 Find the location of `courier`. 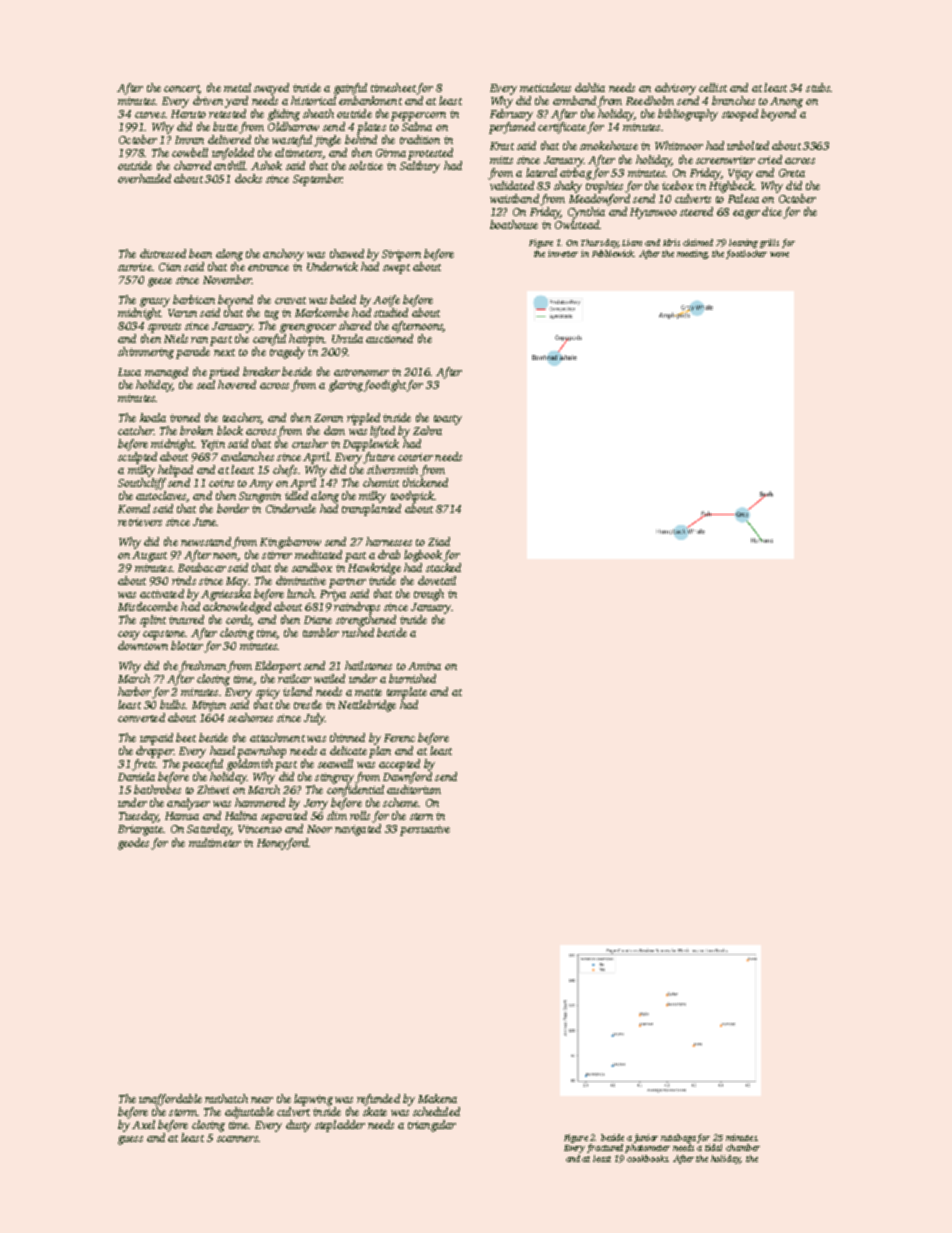

courier is located at coordinates (415, 457).
